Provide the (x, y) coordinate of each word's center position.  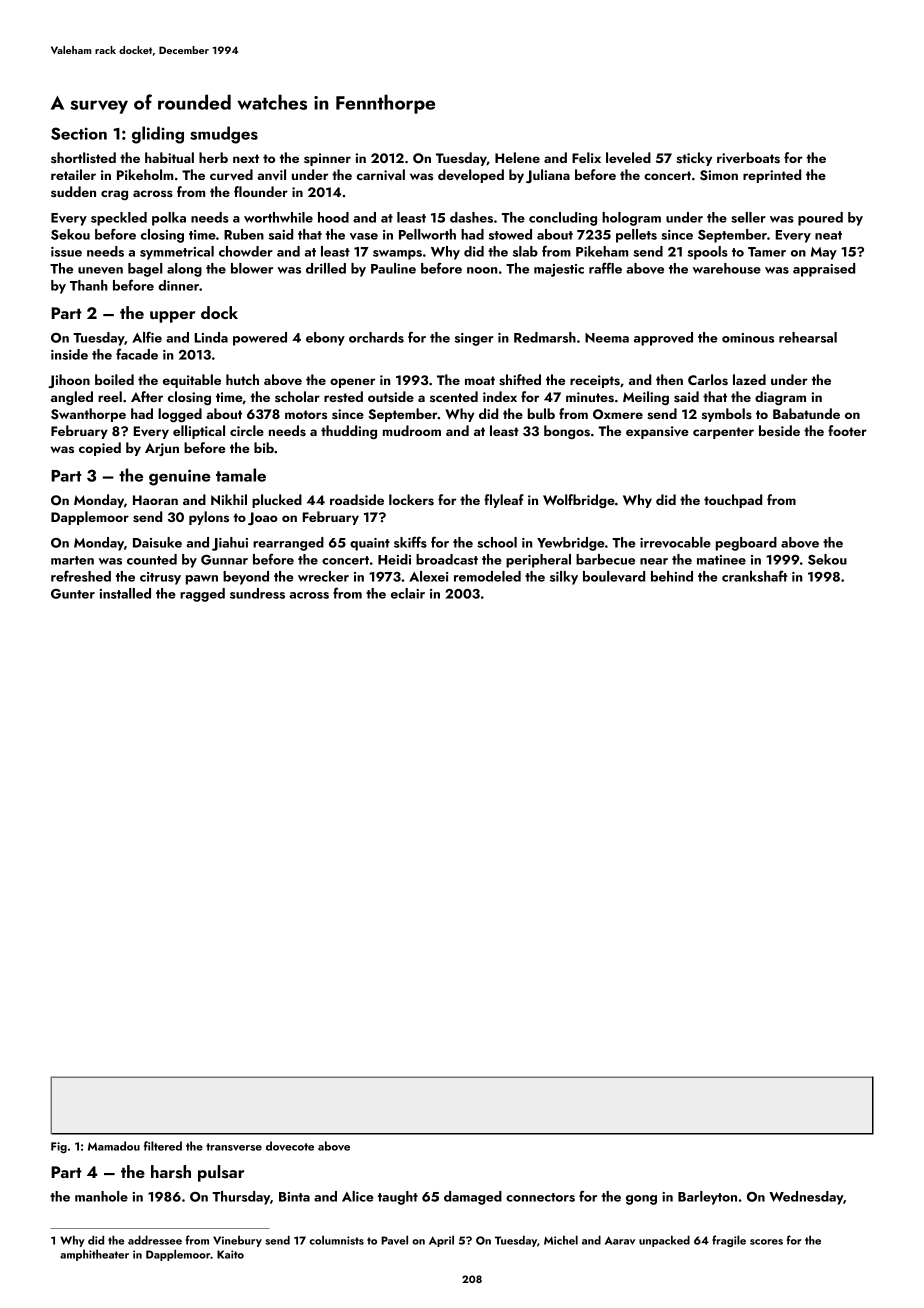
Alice (358, 1196)
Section (79, 133)
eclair (408, 593)
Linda (211, 337)
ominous (748, 338)
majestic (559, 270)
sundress (257, 593)
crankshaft (754, 576)
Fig (59, 1148)
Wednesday (806, 1198)
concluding (563, 219)
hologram (631, 219)
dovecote (290, 1146)
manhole (101, 1196)
